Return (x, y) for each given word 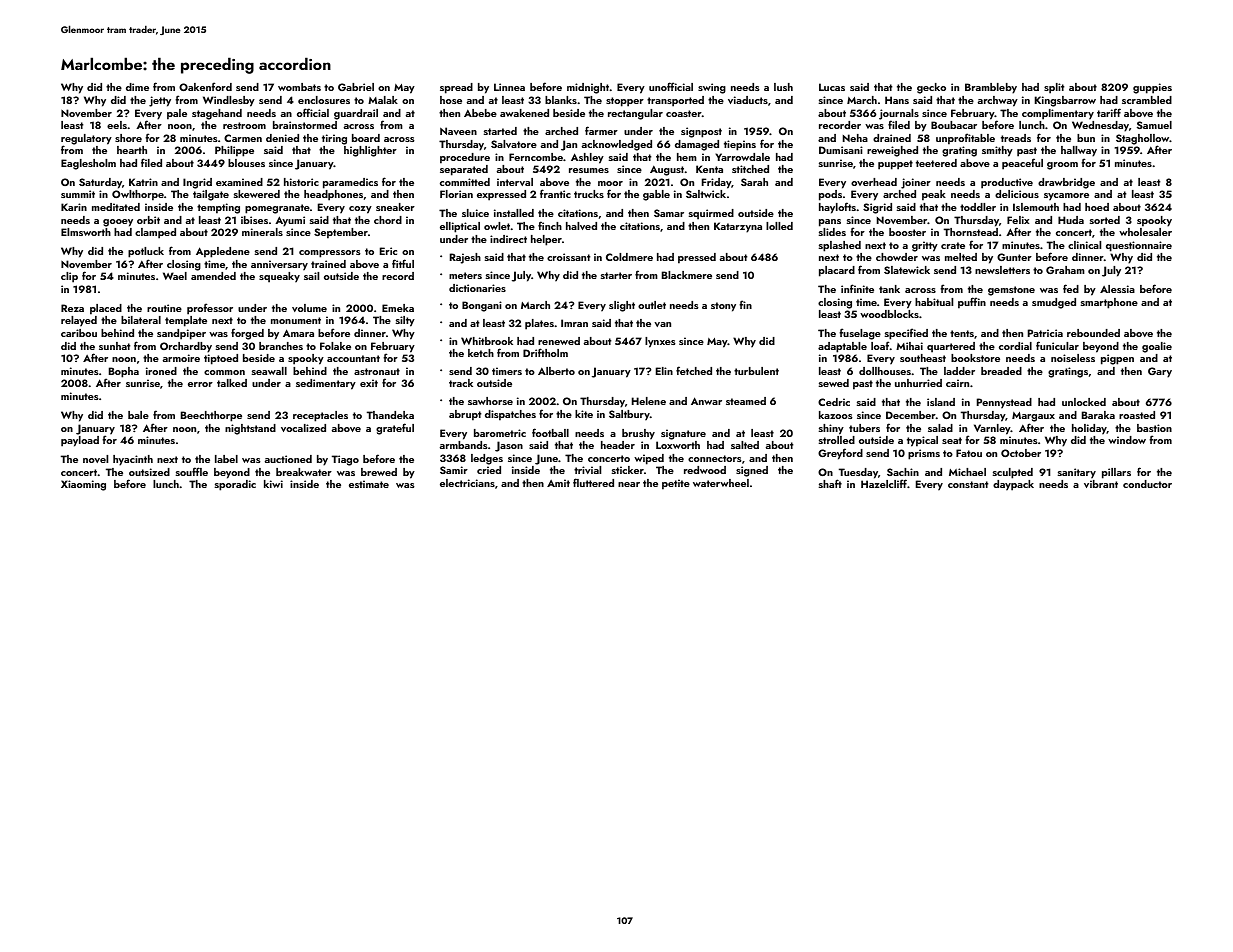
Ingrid (197, 183)
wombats (299, 87)
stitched (750, 169)
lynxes (660, 342)
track (461, 383)
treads (1016, 138)
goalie (1157, 347)
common (224, 372)
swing (712, 88)
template (186, 321)
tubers (864, 428)
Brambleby (991, 88)
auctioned (288, 459)
